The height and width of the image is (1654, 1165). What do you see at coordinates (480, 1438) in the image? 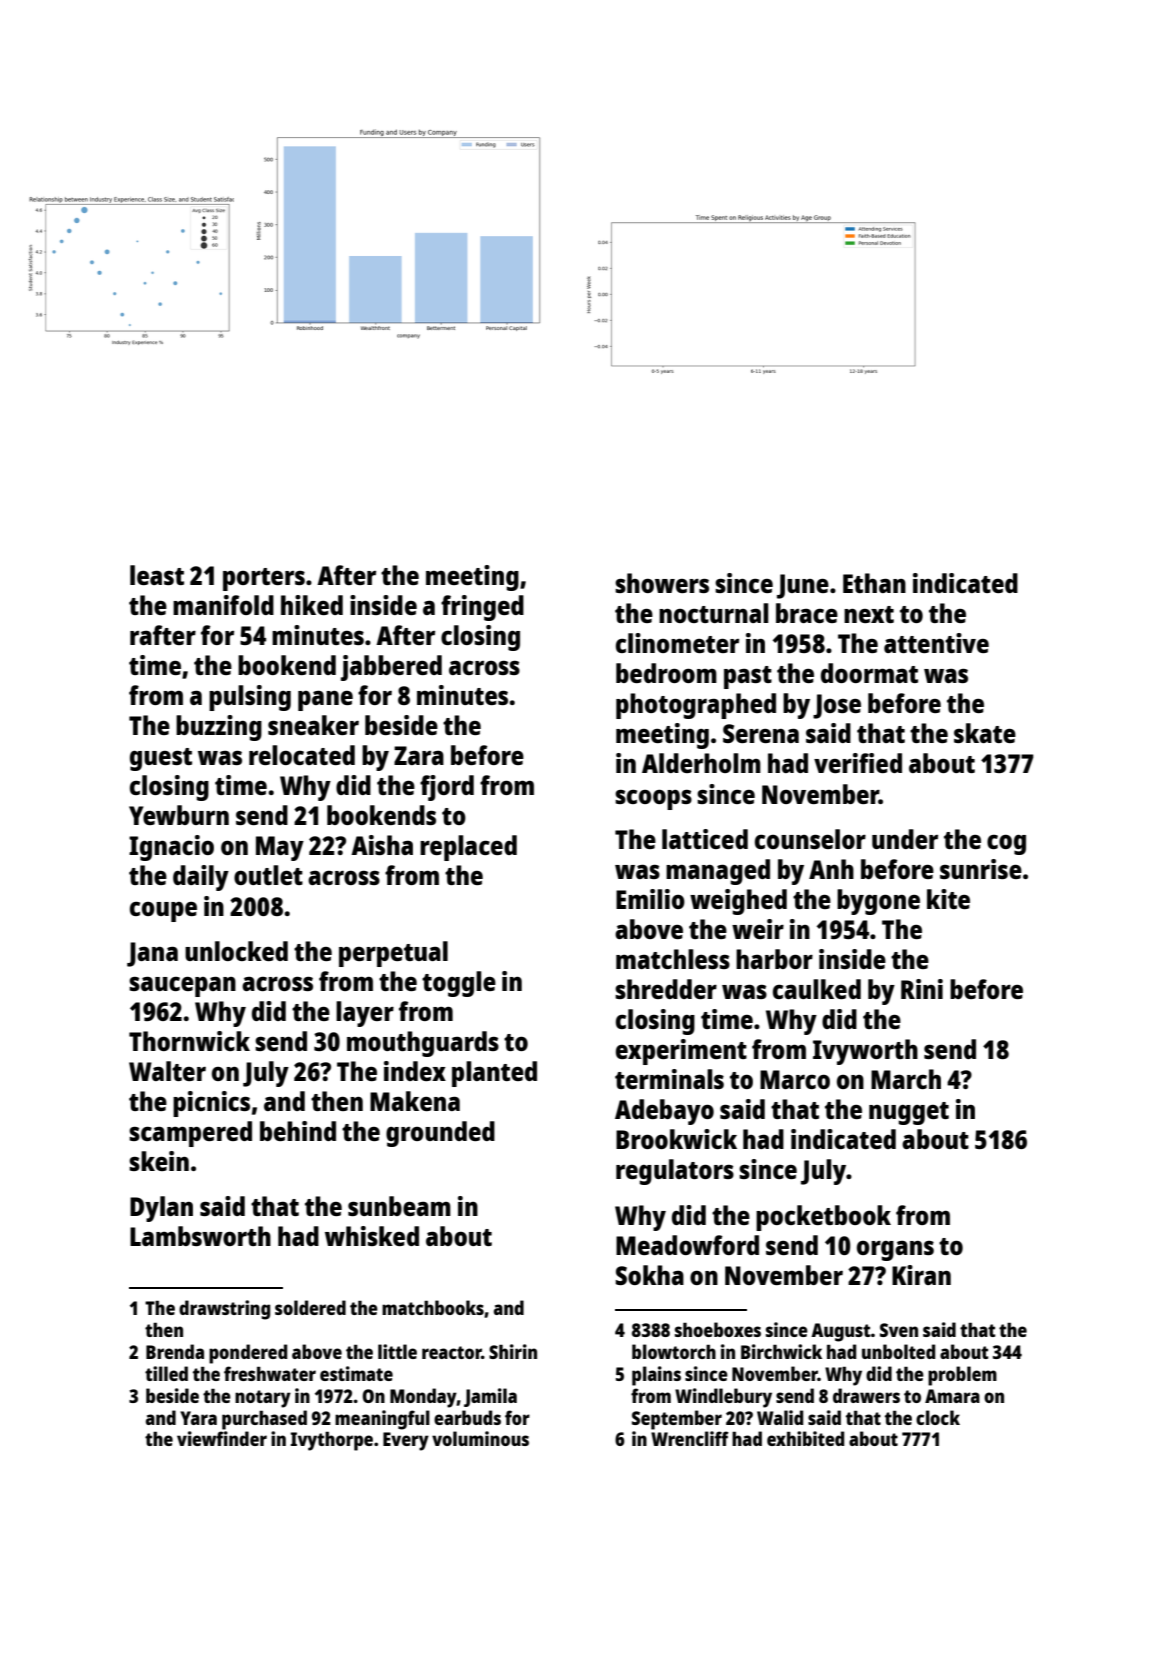
I see `voluminous` at bounding box center [480, 1438].
